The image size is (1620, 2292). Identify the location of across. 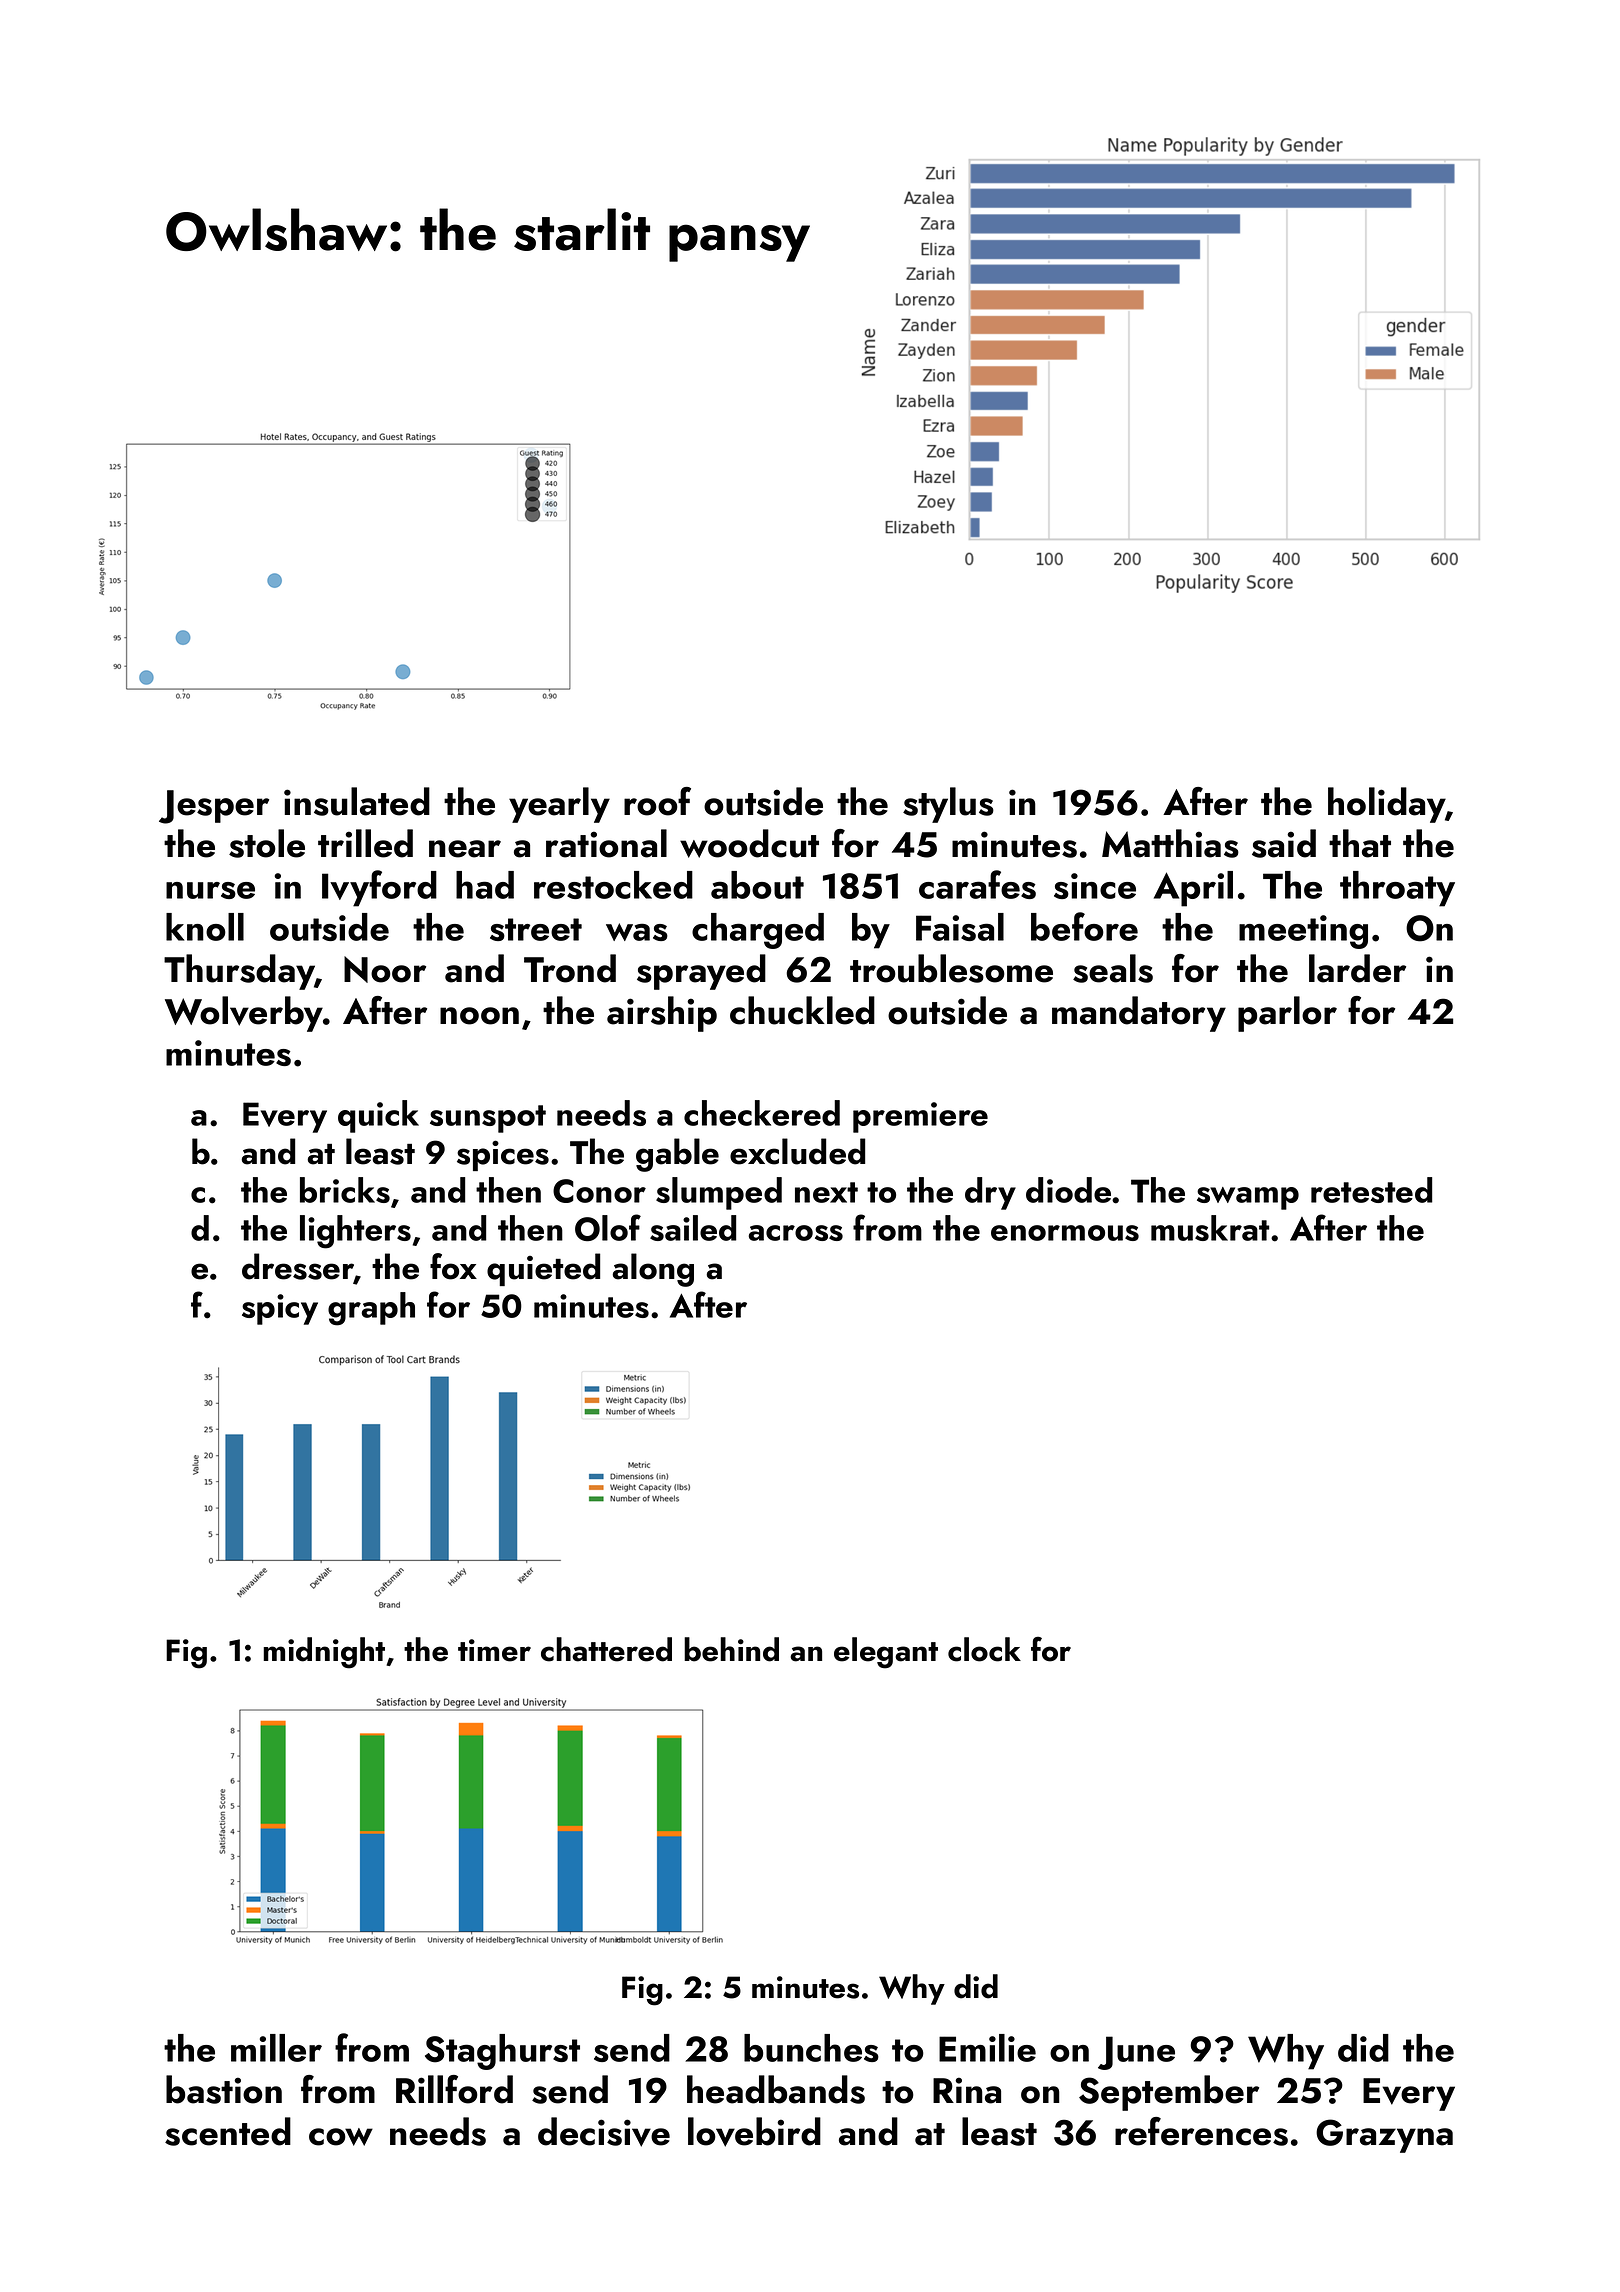
(796, 1233).
